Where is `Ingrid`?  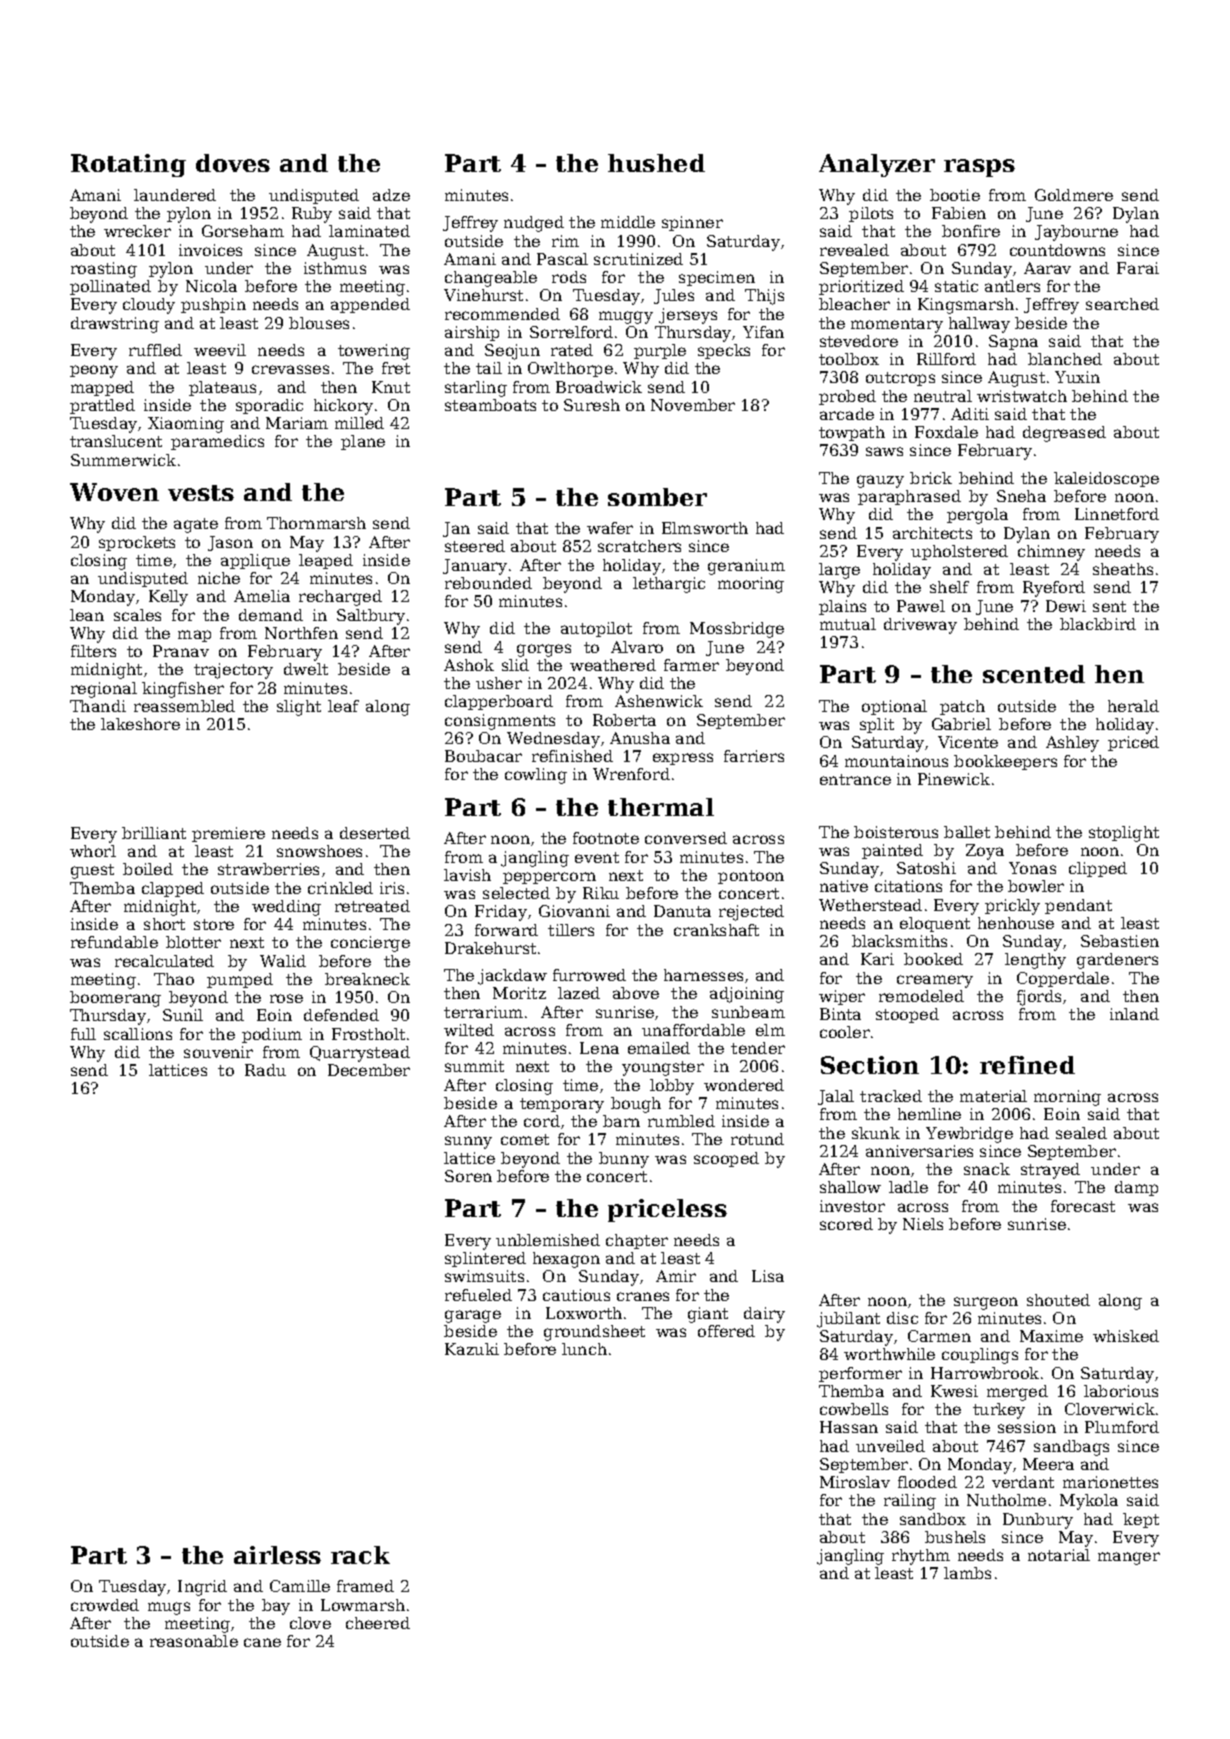
Ingrid is located at coordinates (202, 1588).
